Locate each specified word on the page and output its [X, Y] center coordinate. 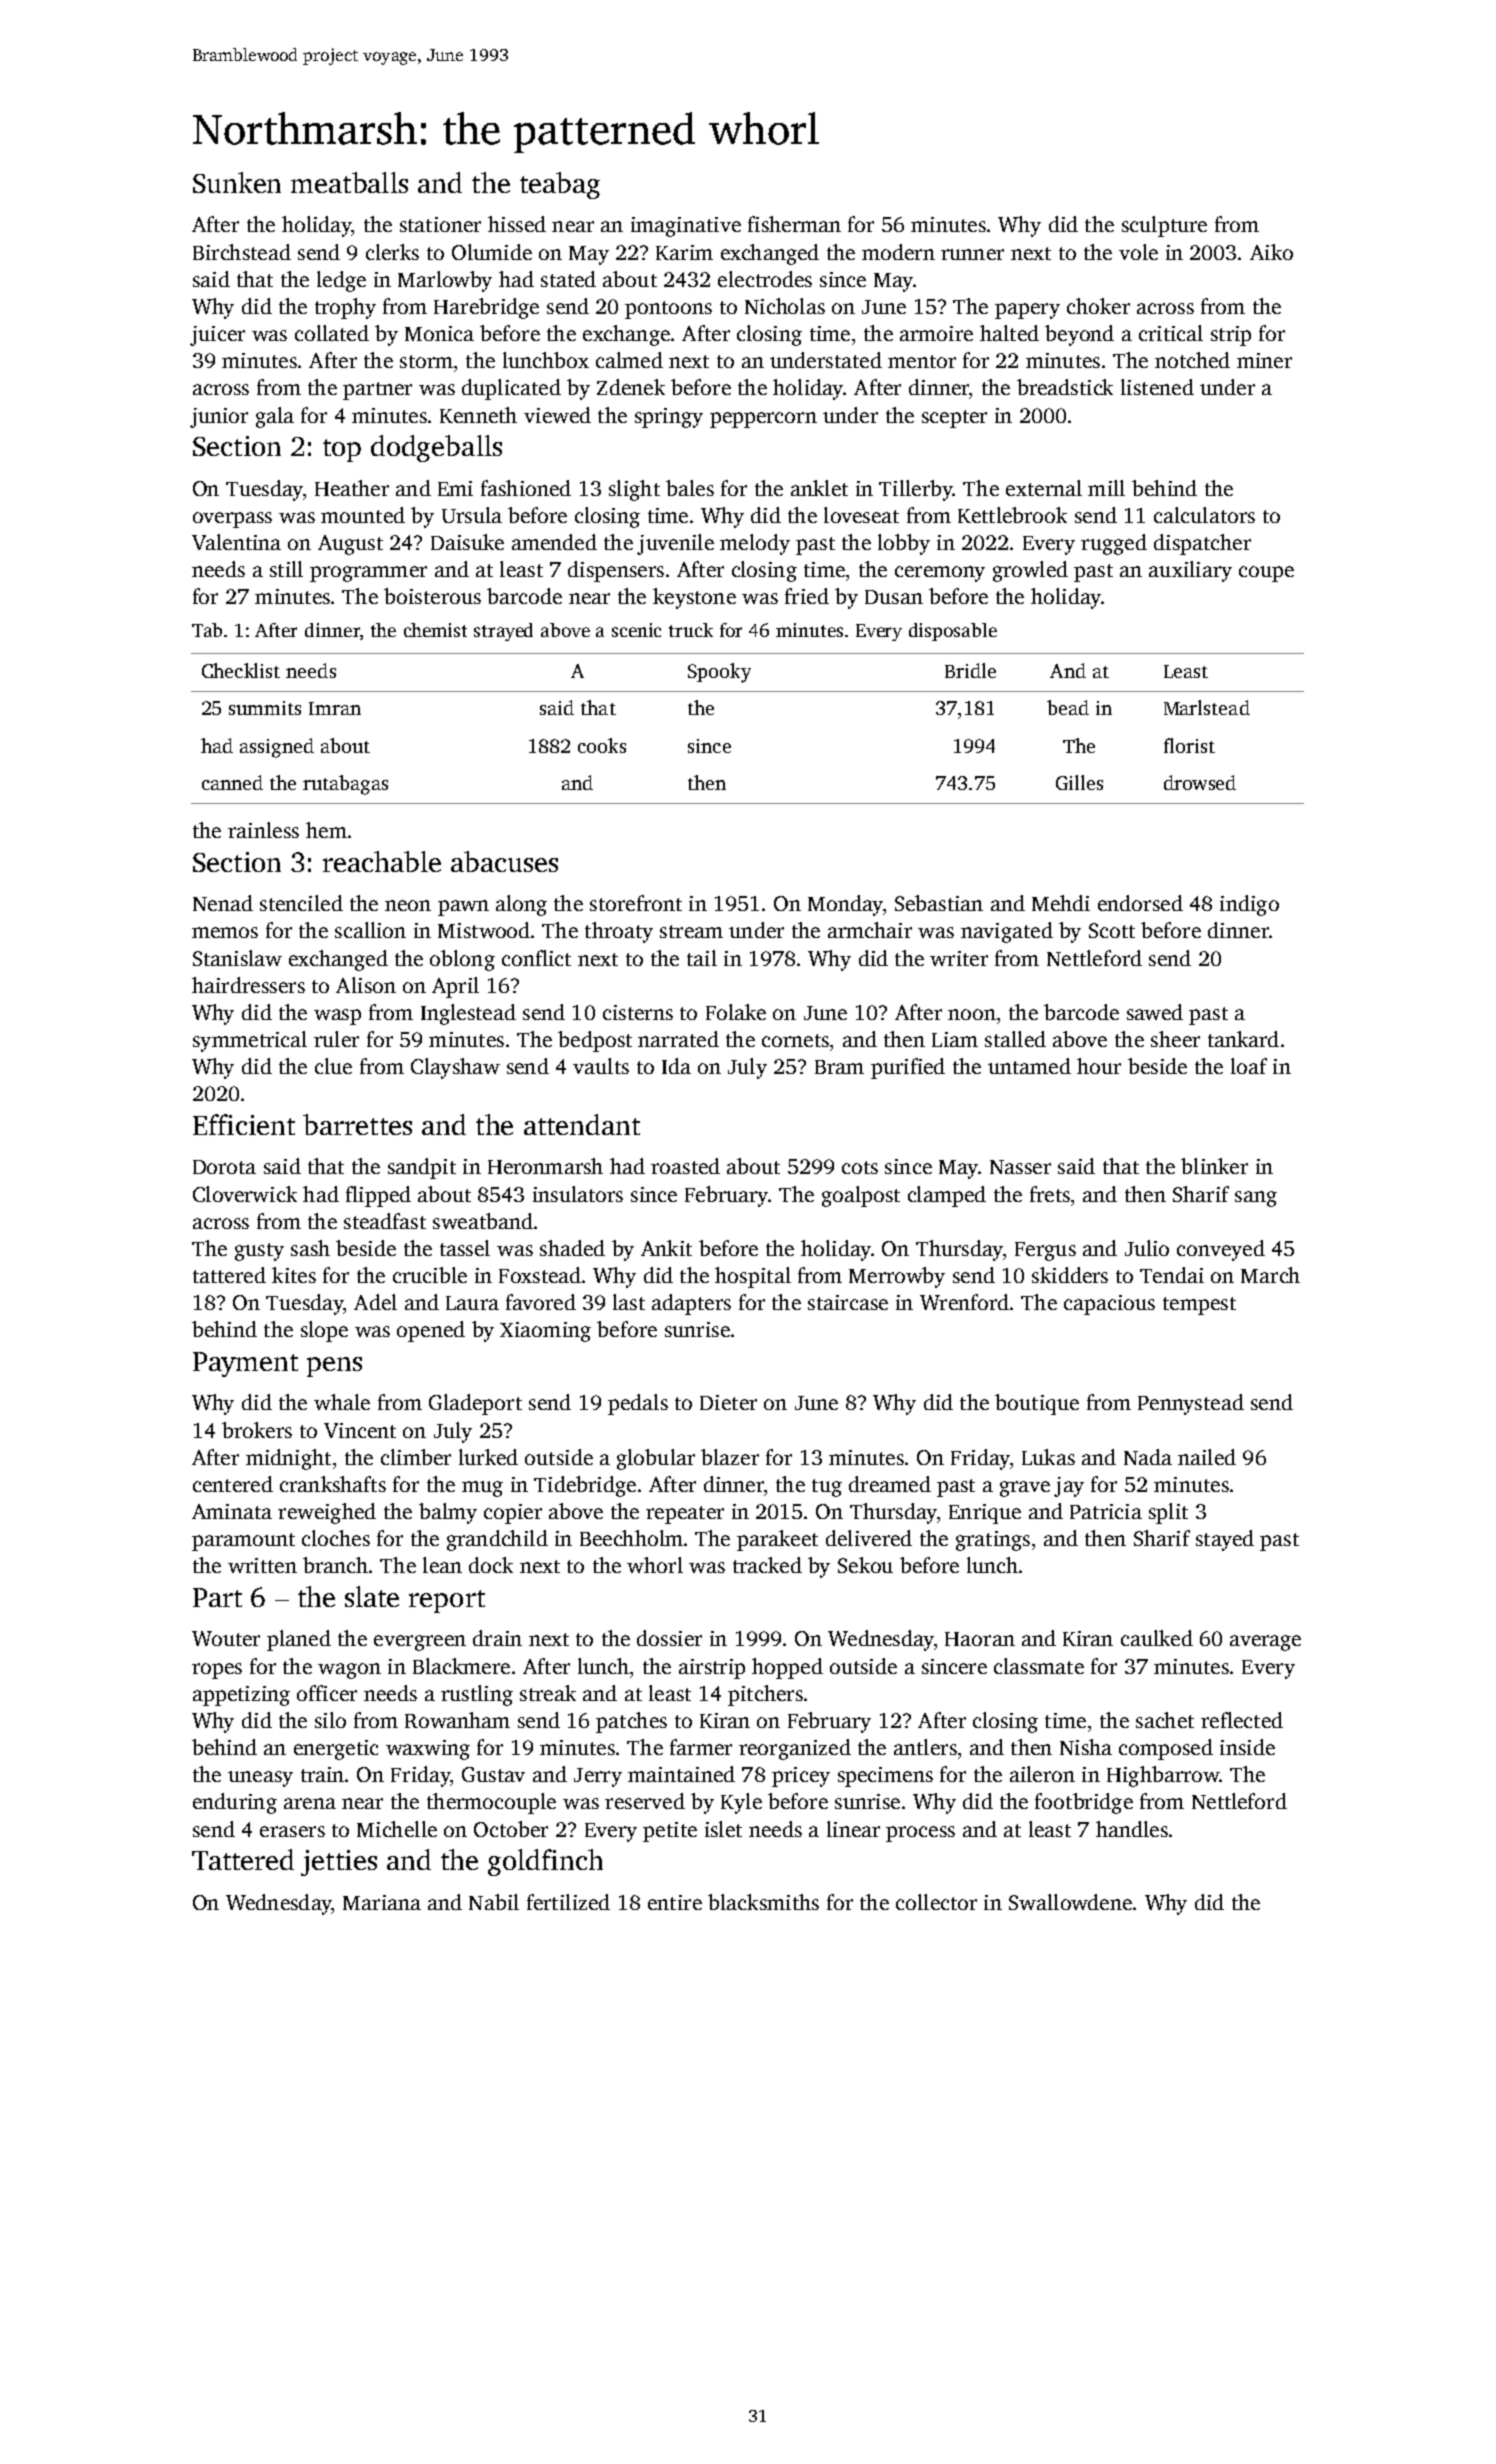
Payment [245, 1364]
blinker [1214, 1166]
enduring [235, 1803]
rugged [1114, 544]
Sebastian [939, 903]
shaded [572, 1248]
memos [225, 932]
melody [755, 544]
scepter [954, 419]
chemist [435, 630]
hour [1099, 1066]
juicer [217, 336]
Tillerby [916, 490]
